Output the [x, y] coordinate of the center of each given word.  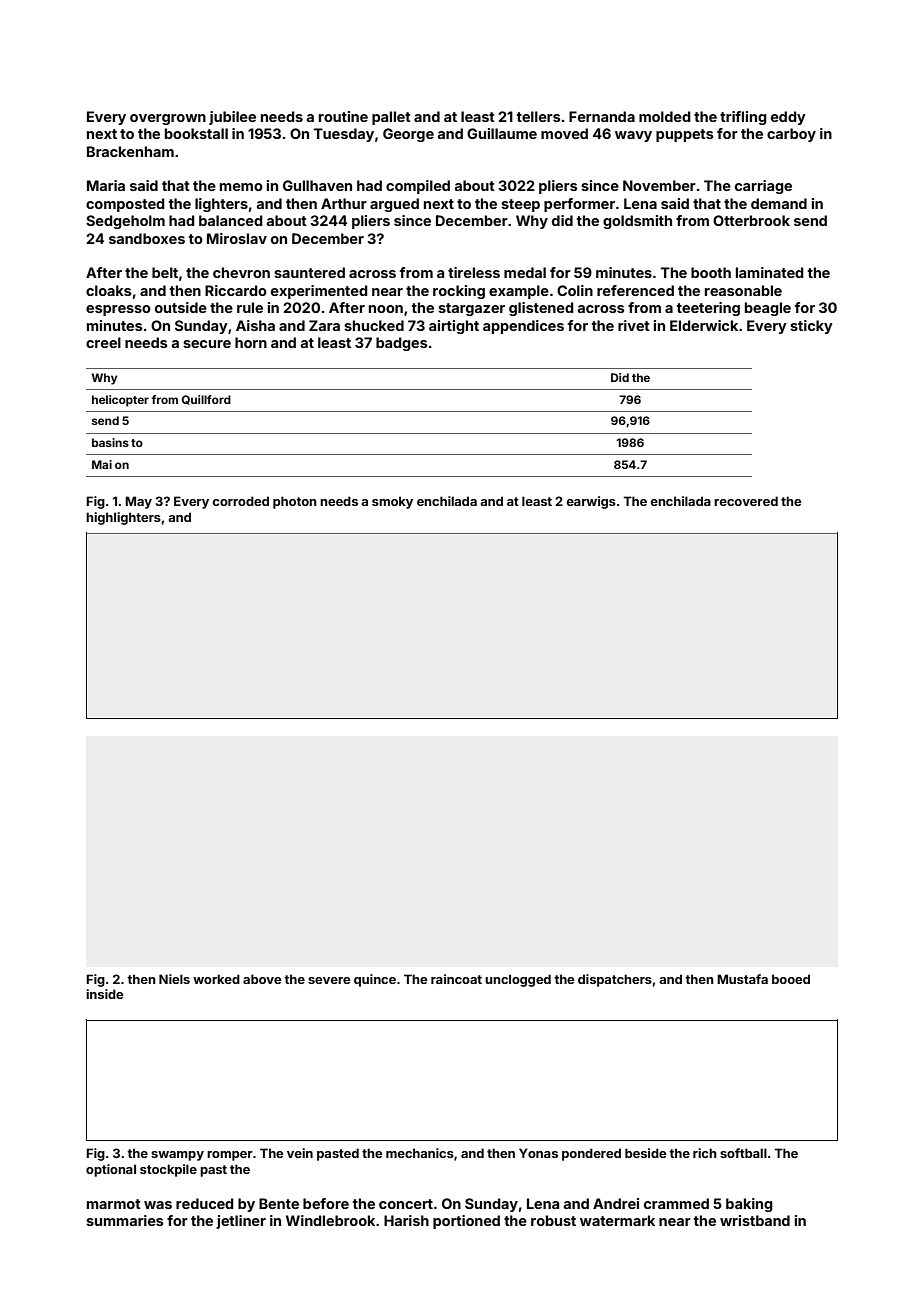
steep [520, 205]
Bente [279, 1203]
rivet [634, 325]
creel [103, 342]
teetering [708, 309]
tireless [474, 272]
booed [791, 979]
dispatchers [615, 980]
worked [216, 979]
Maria [106, 185]
